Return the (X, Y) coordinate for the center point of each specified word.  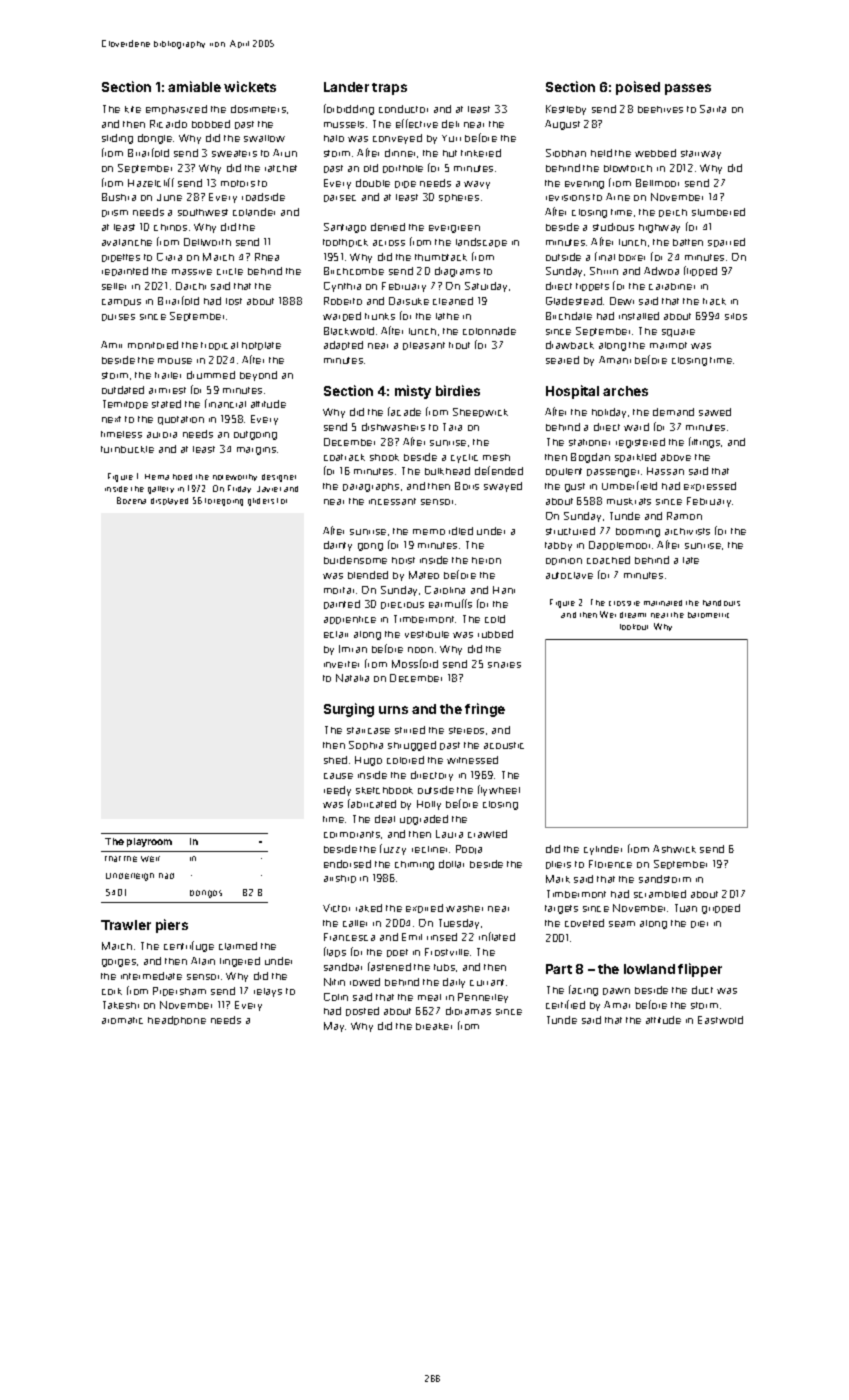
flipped (700, 271)
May (334, 1027)
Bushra (119, 197)
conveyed (397, 139)
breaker (434, 1026)
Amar (617, 1005)
